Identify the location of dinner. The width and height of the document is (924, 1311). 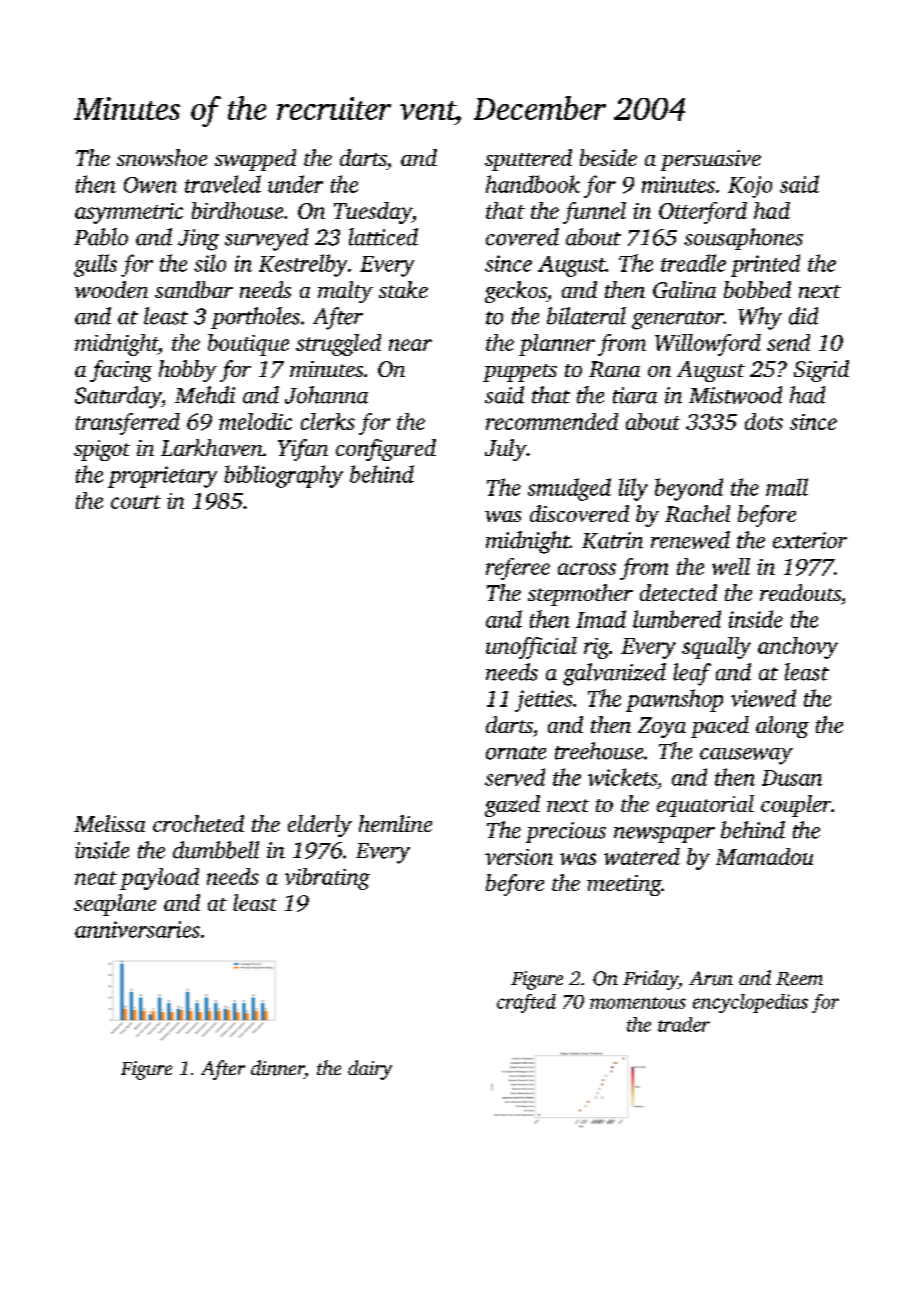
(277, 1068).
